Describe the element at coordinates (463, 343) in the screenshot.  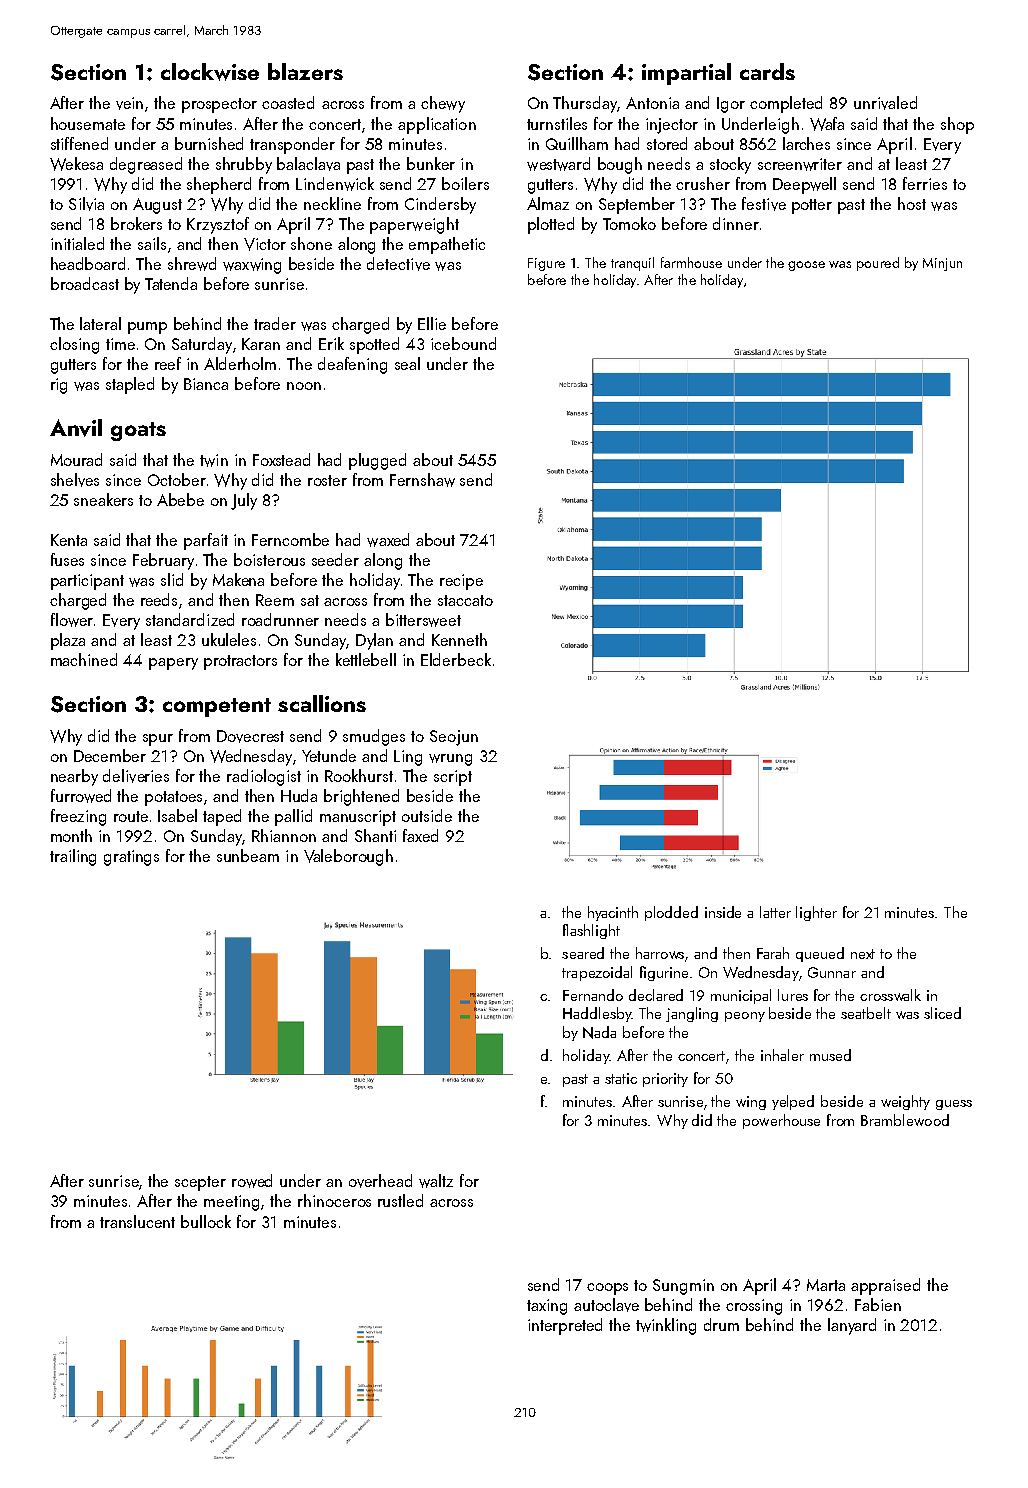
I see `icebound` at that location.
